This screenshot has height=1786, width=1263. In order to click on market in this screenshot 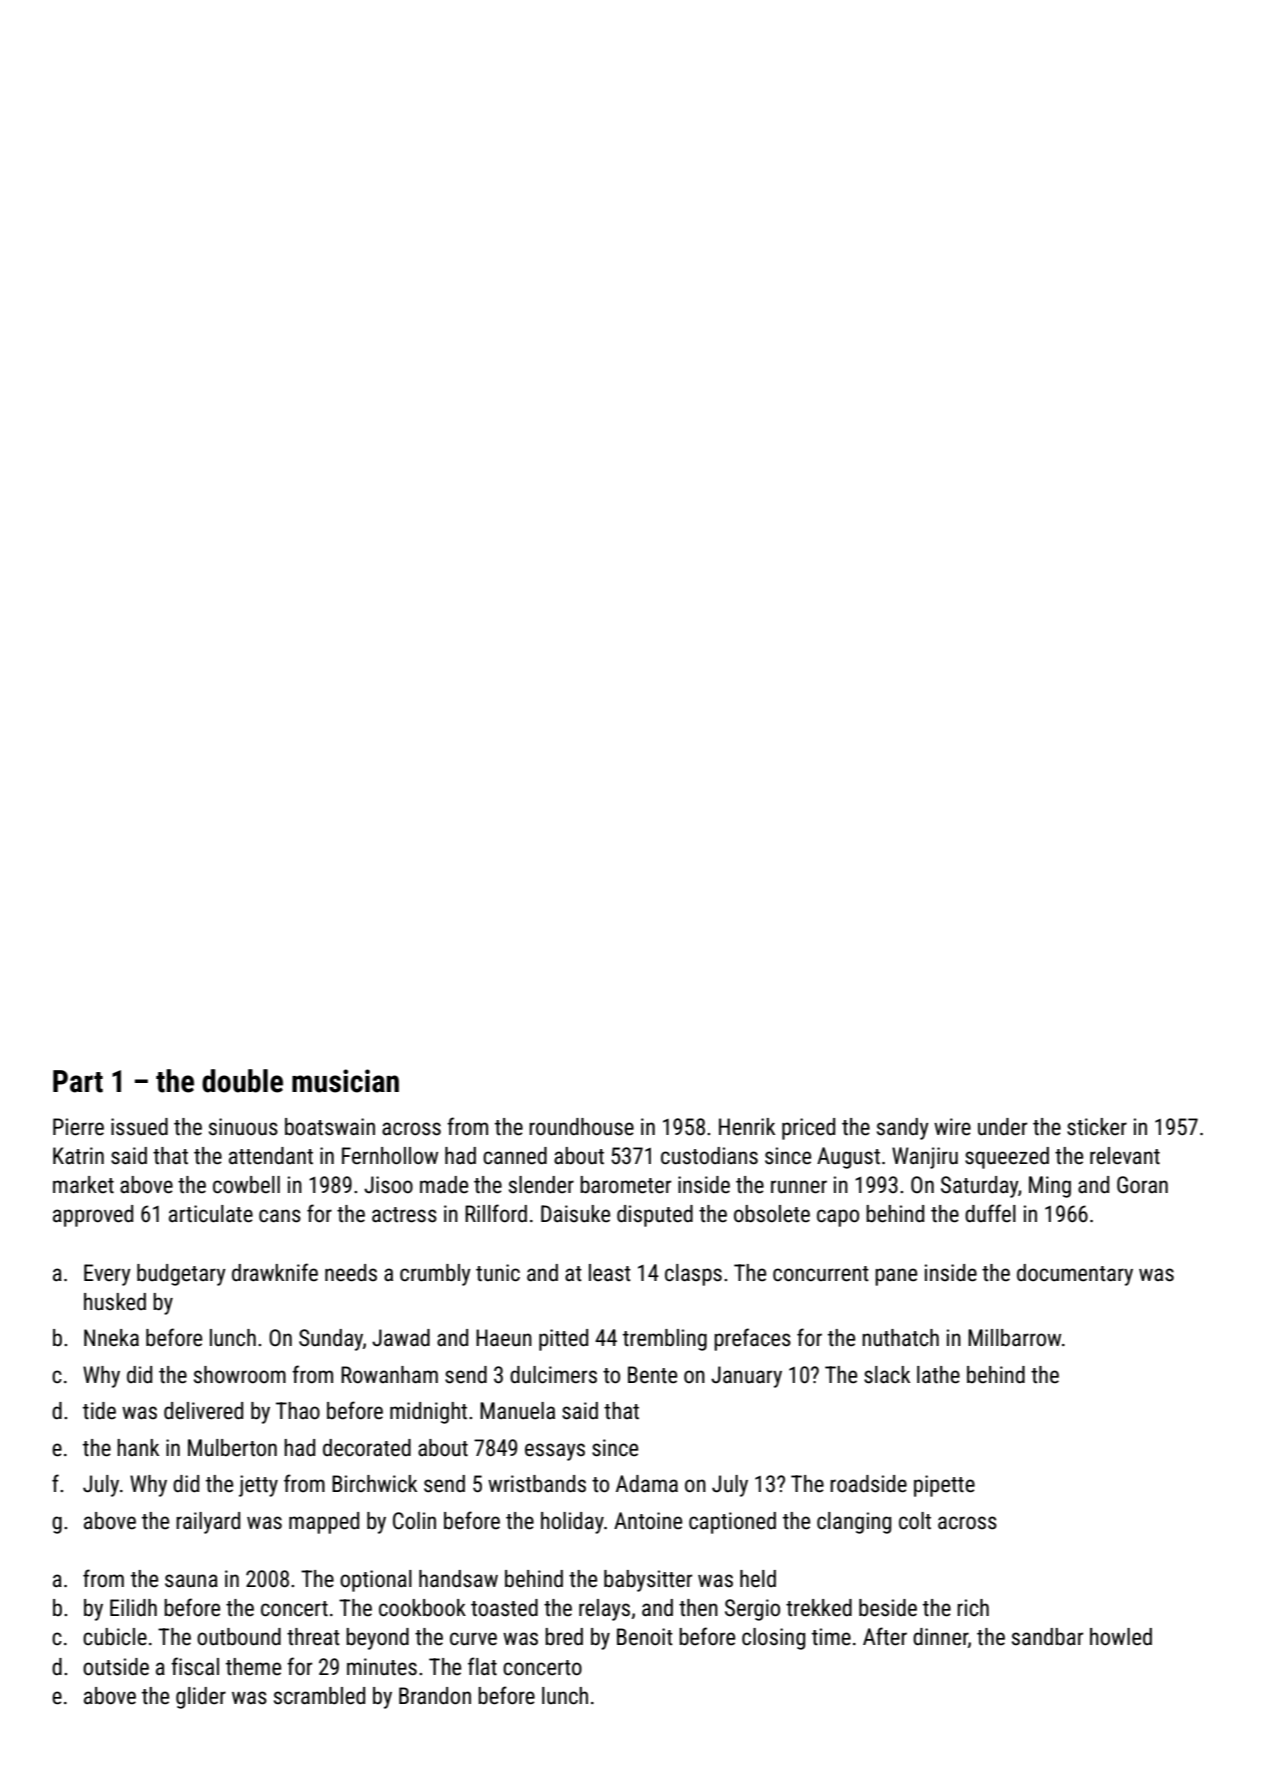, I will do `click(83, 1185)`.
